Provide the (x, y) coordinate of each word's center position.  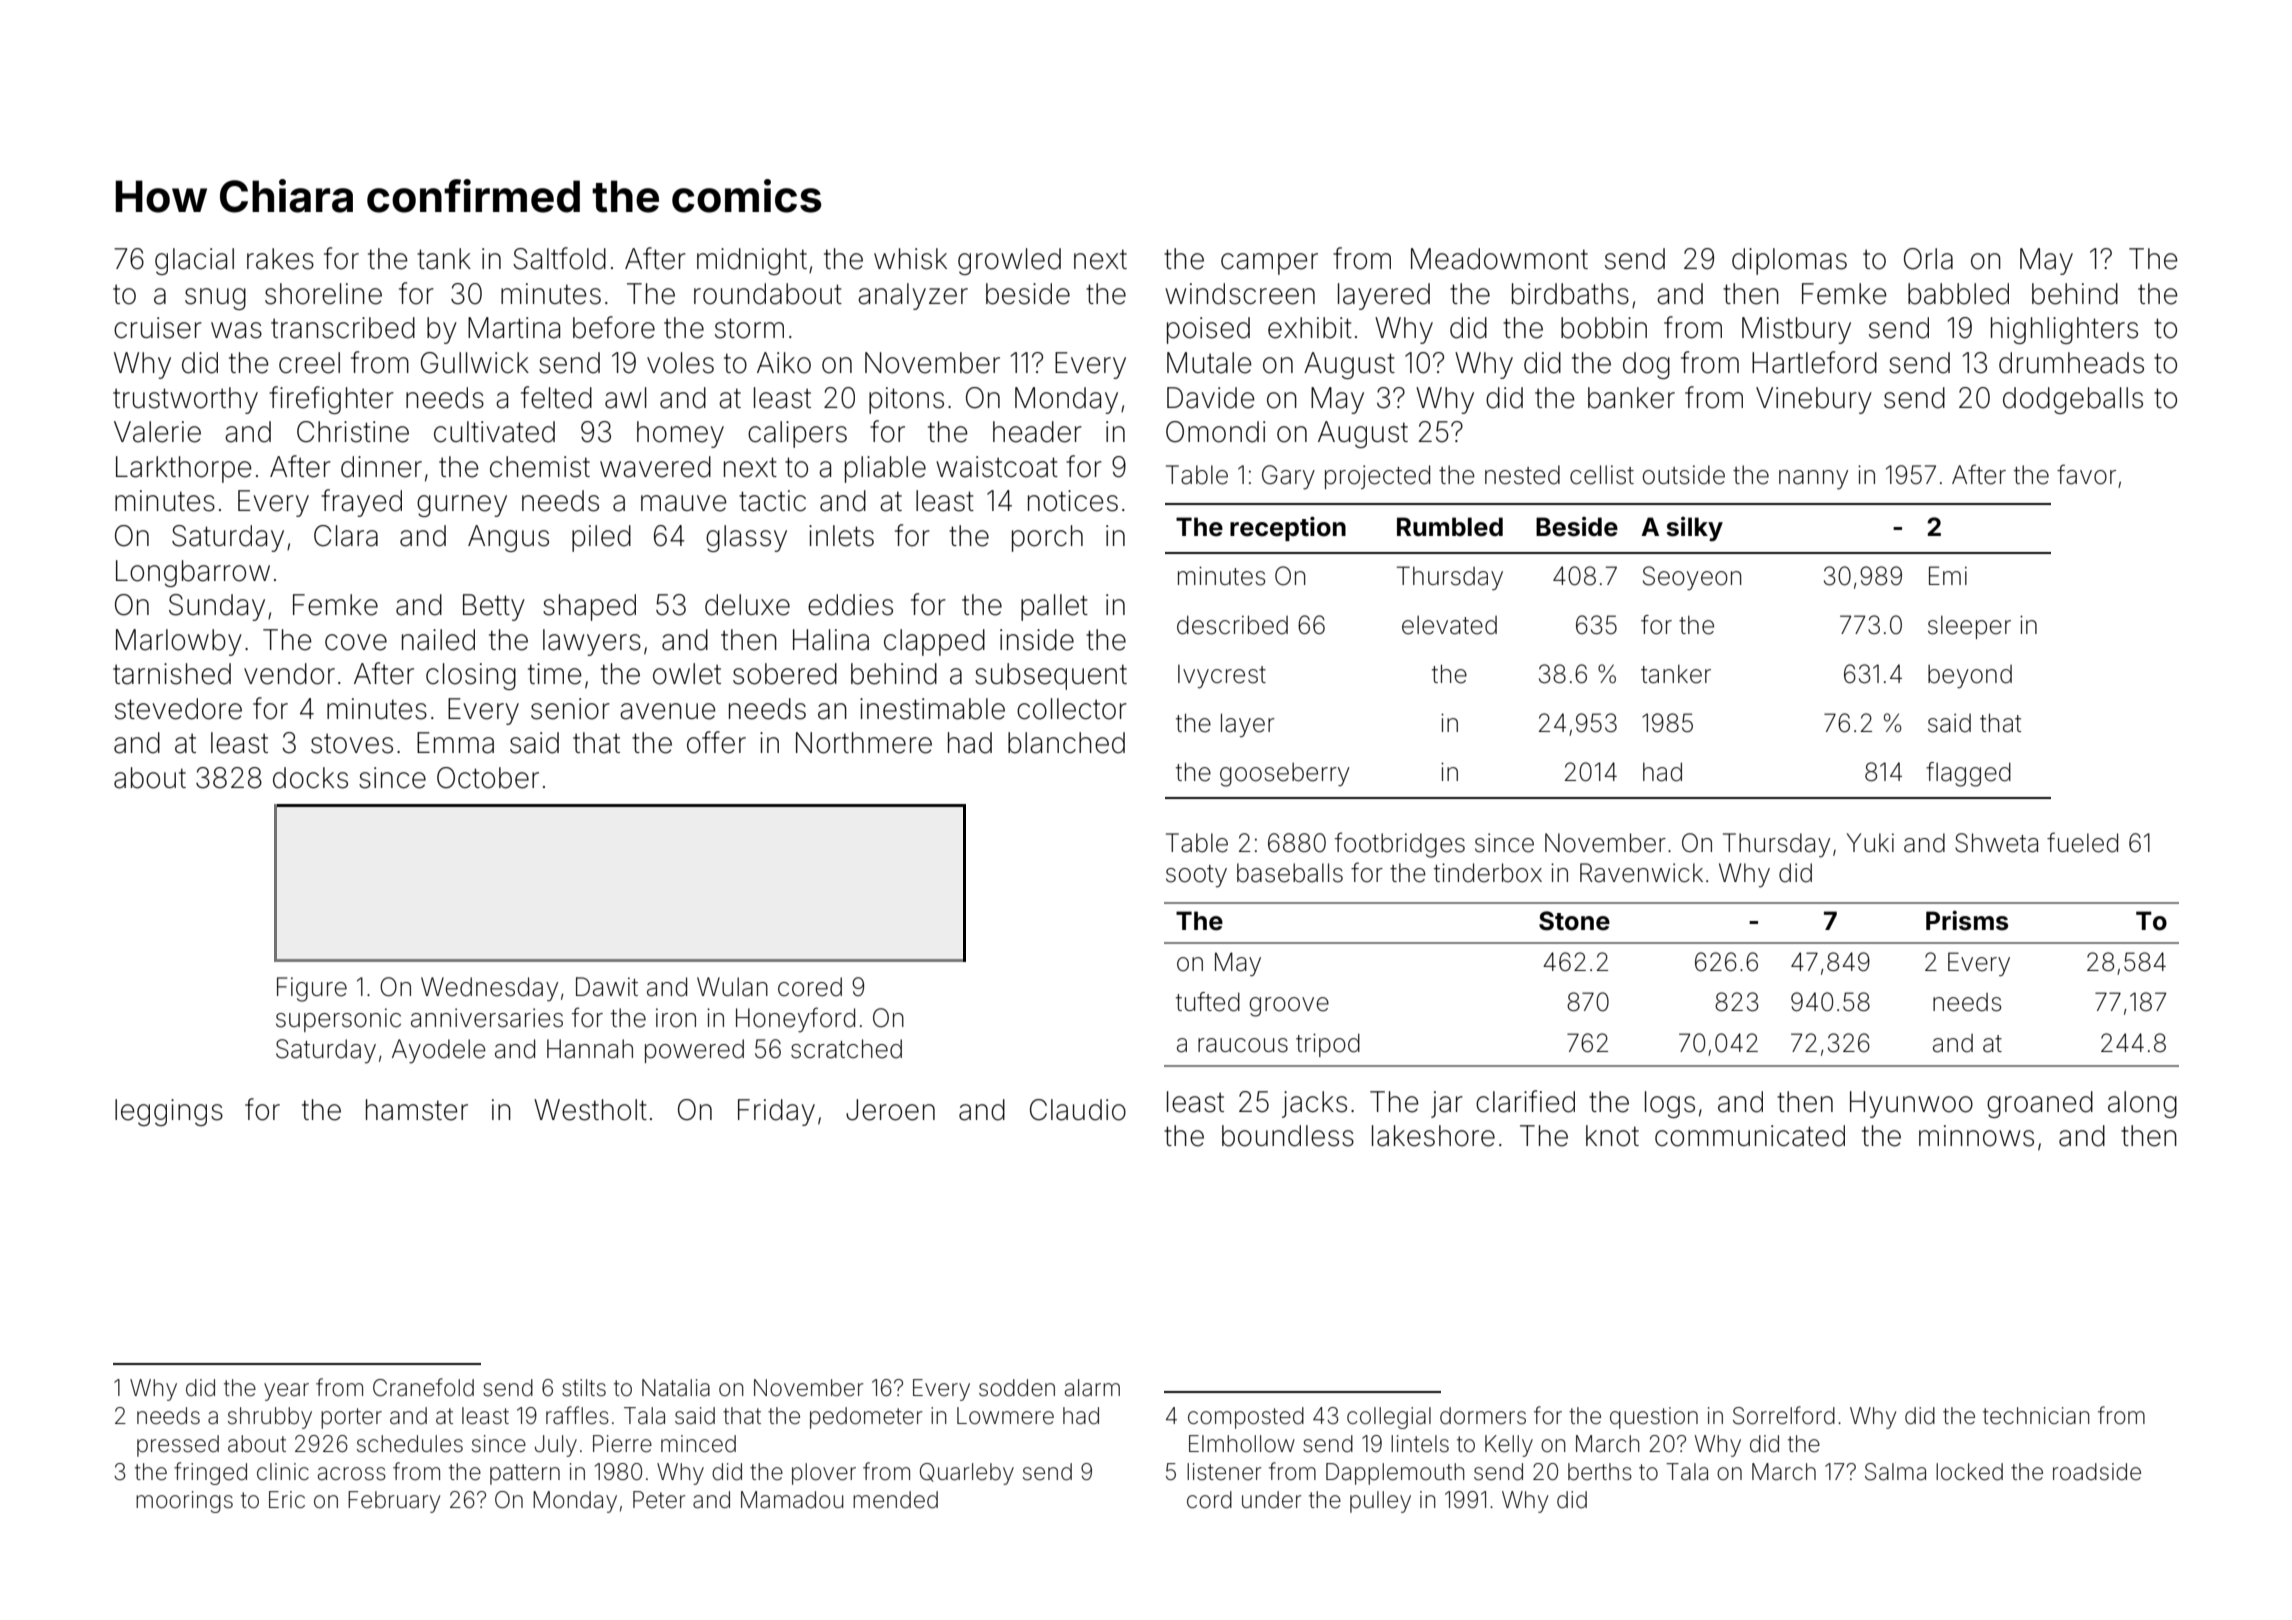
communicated (1750, 1136)
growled (1009, 261)
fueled (2082, 842)
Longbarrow (193, 573)
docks (310, 778)
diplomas (1789, 261)
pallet (1054, 607)
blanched (1066, 743)
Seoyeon (1692, 578)
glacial (194, 261)
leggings (169, 1112)
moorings (184, 1502)
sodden (1017, 1388)
